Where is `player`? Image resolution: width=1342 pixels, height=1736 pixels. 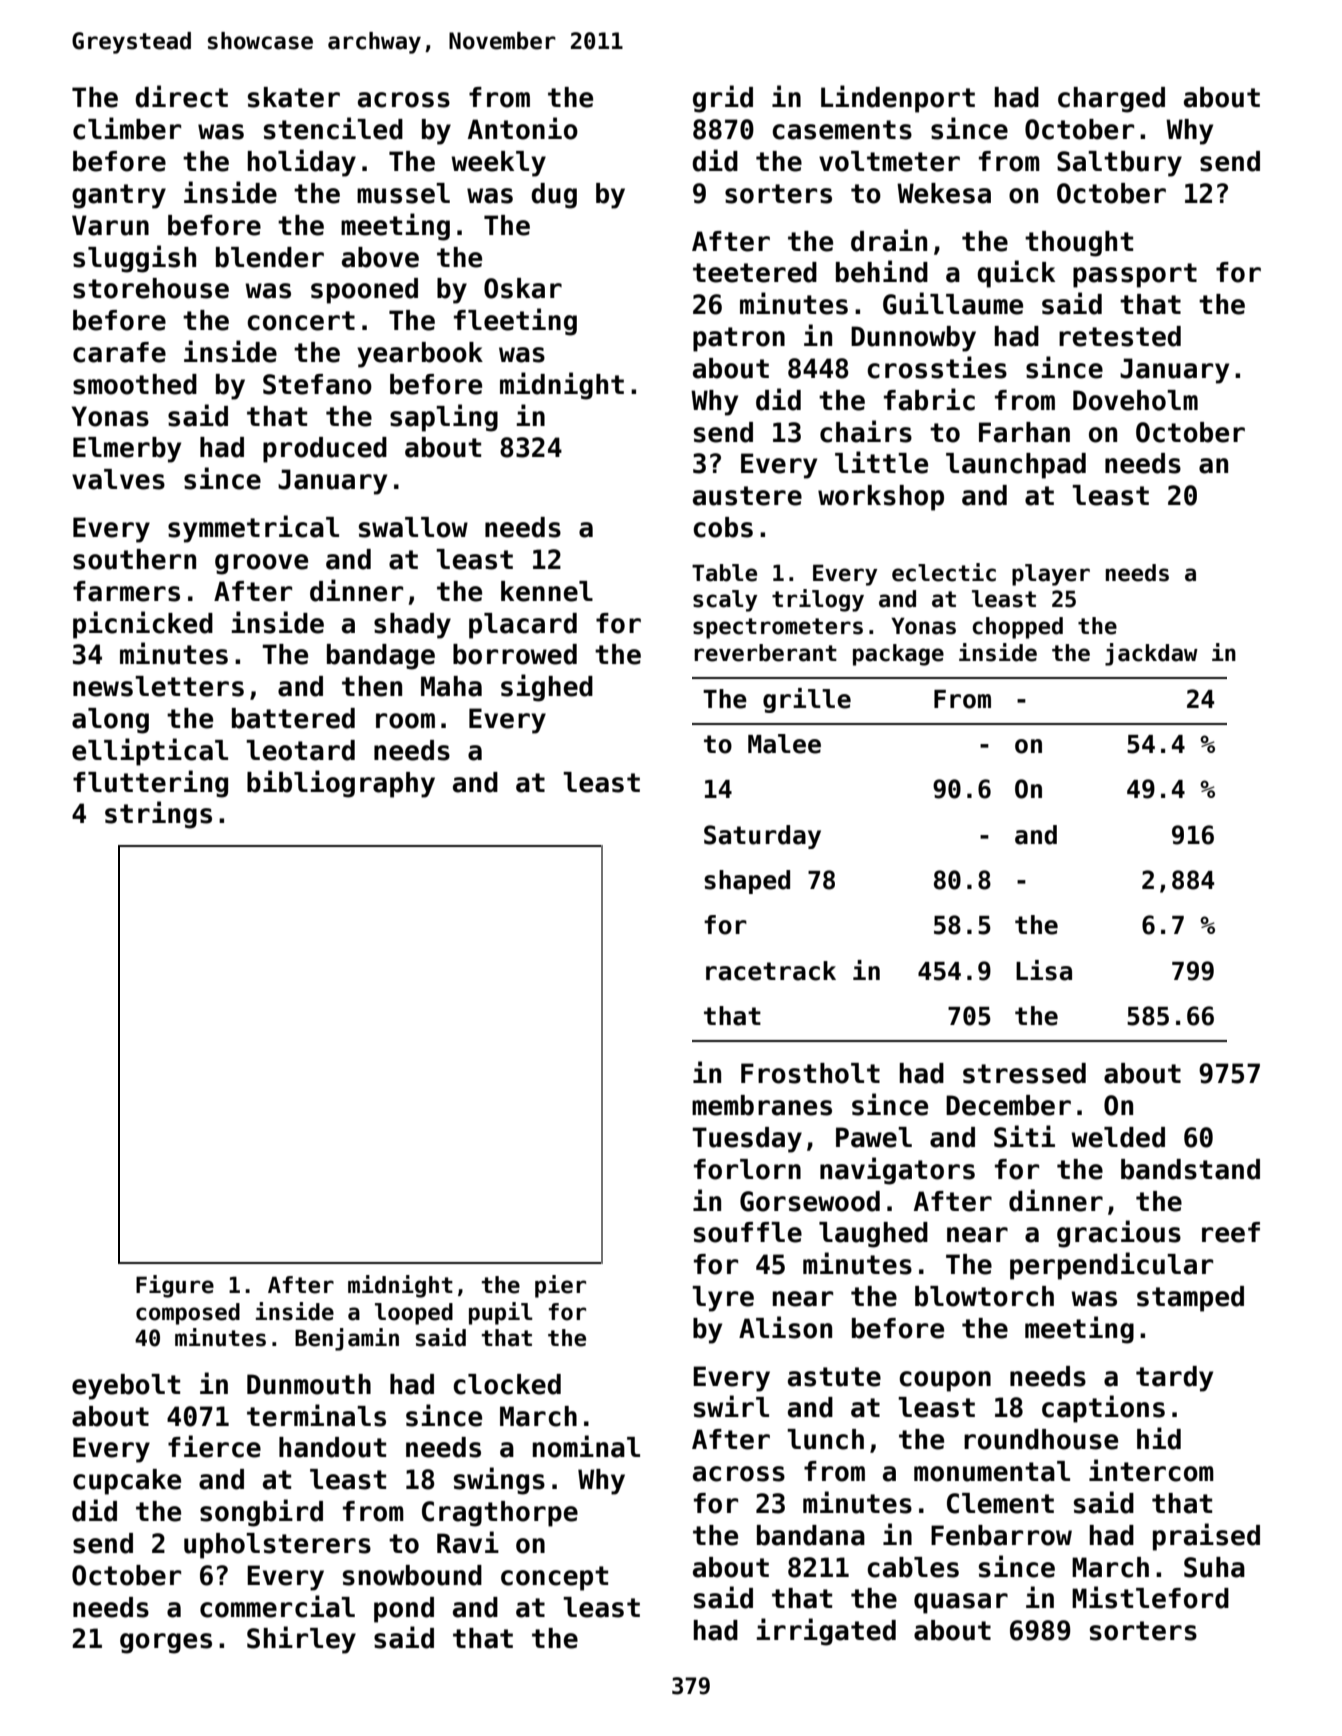
player is located at coordinates (1051, 575).
